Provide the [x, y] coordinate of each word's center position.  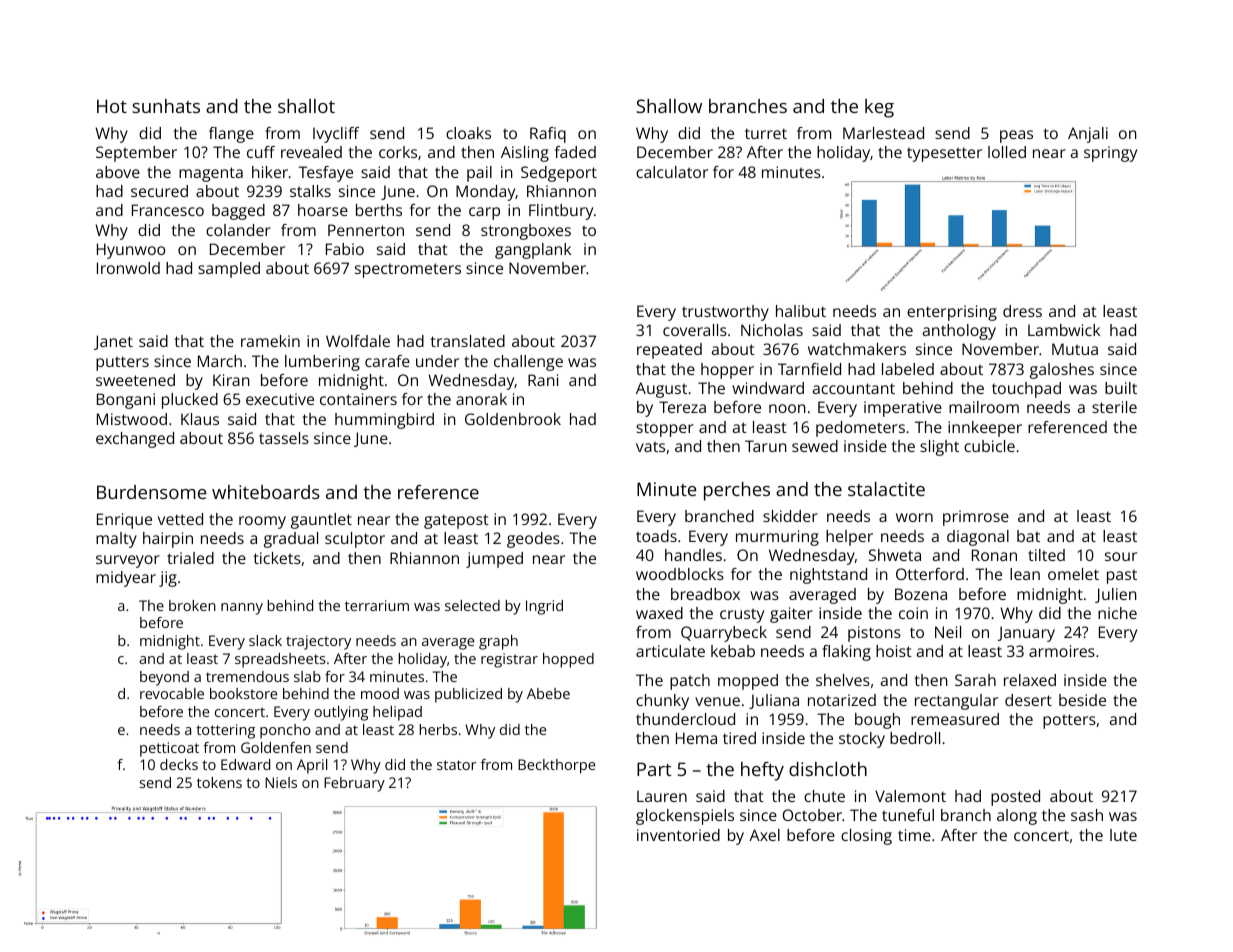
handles [693, 555]
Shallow [669, 106]
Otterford [930, 574]
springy [1110, 154]
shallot [306, 106]
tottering [225, 731]
